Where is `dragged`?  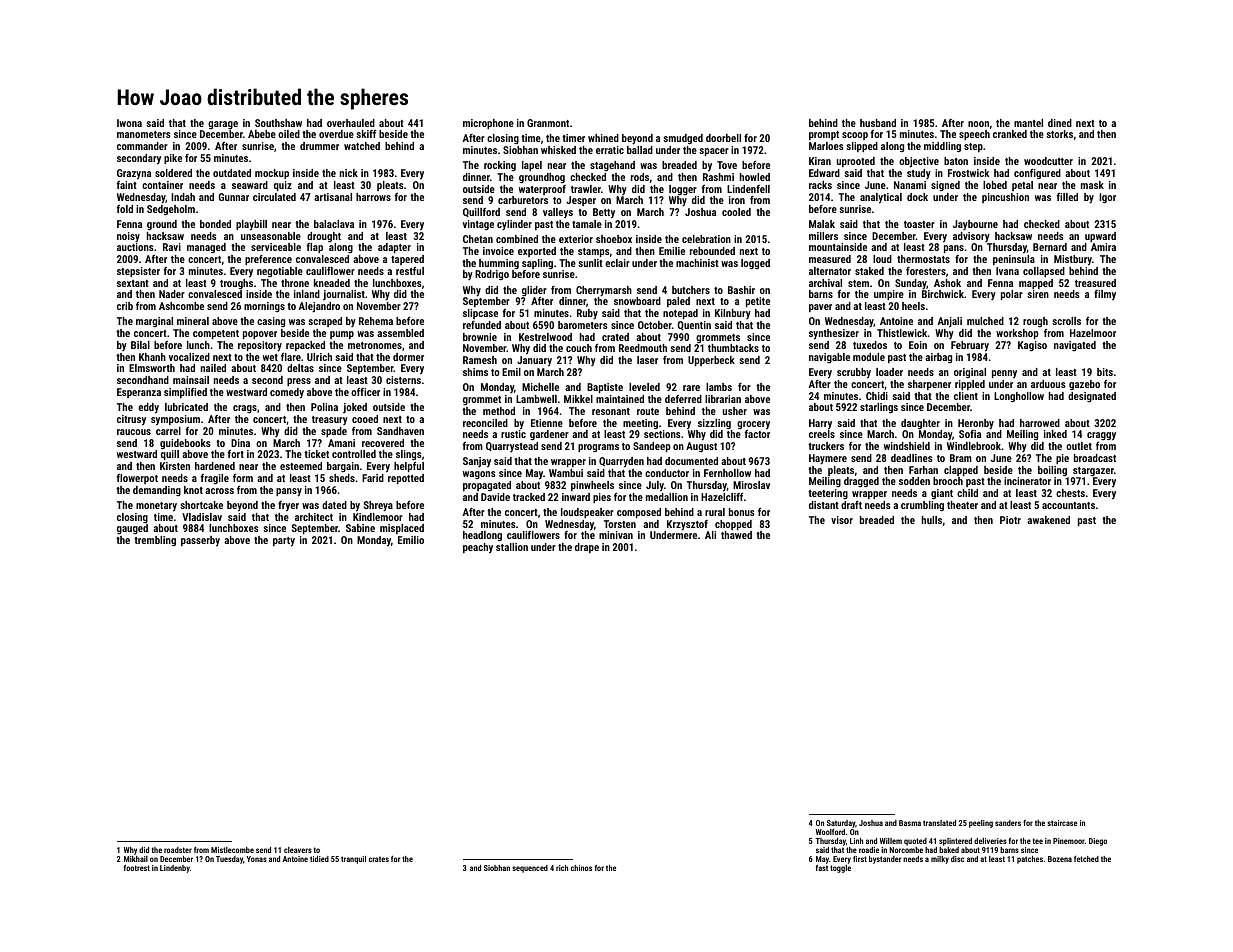 dragged is located at coordinates (861, 482).
